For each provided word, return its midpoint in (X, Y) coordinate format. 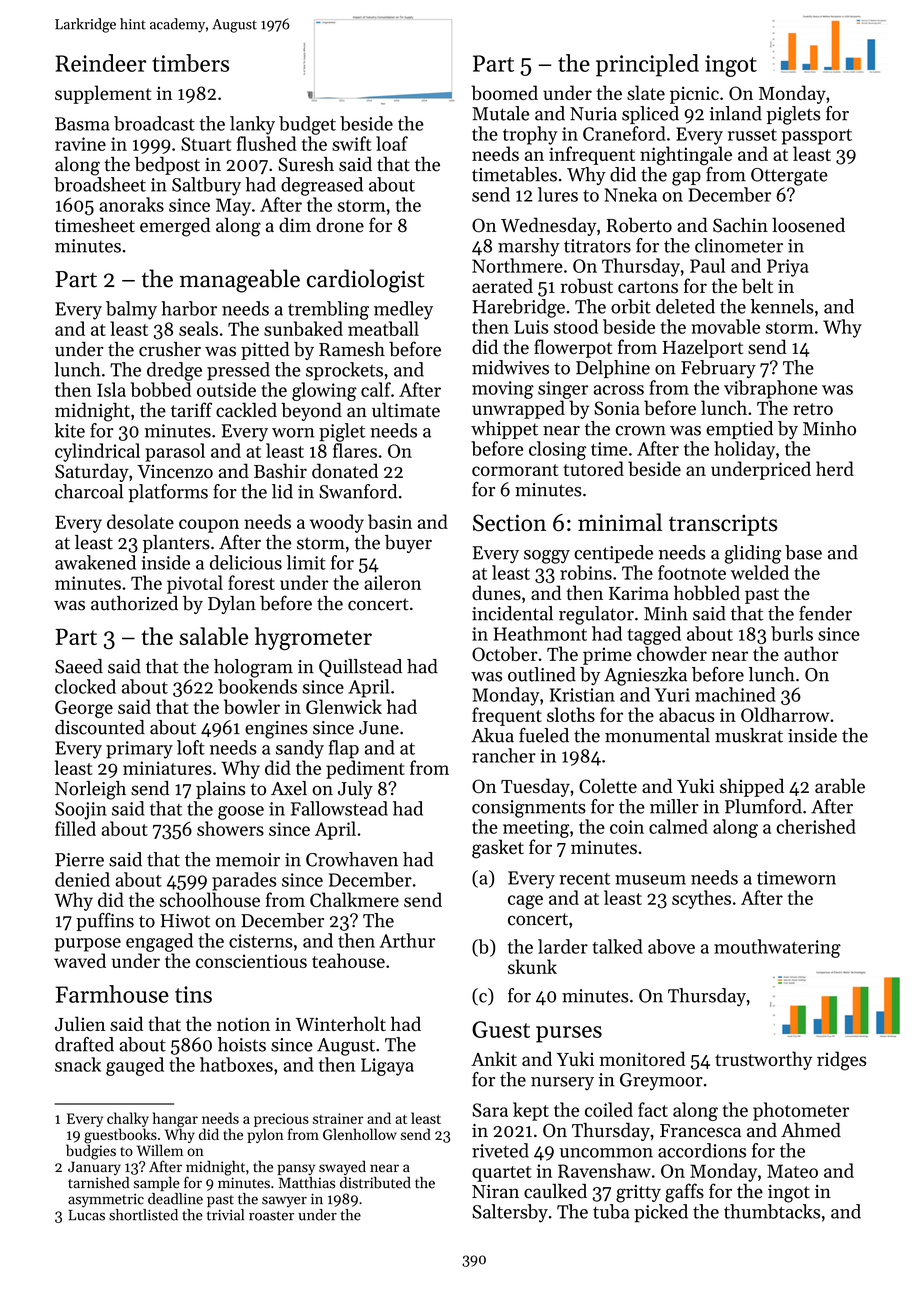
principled (647, 65)
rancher (504, 755)
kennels (782, 306)
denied (82, 879)
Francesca (700, 1131)
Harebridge (519, 308)
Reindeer (101, 63)
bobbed (161, 389)
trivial (225, 1215)
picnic (694, 95)
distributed (375, 1183)
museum (650, 880)
